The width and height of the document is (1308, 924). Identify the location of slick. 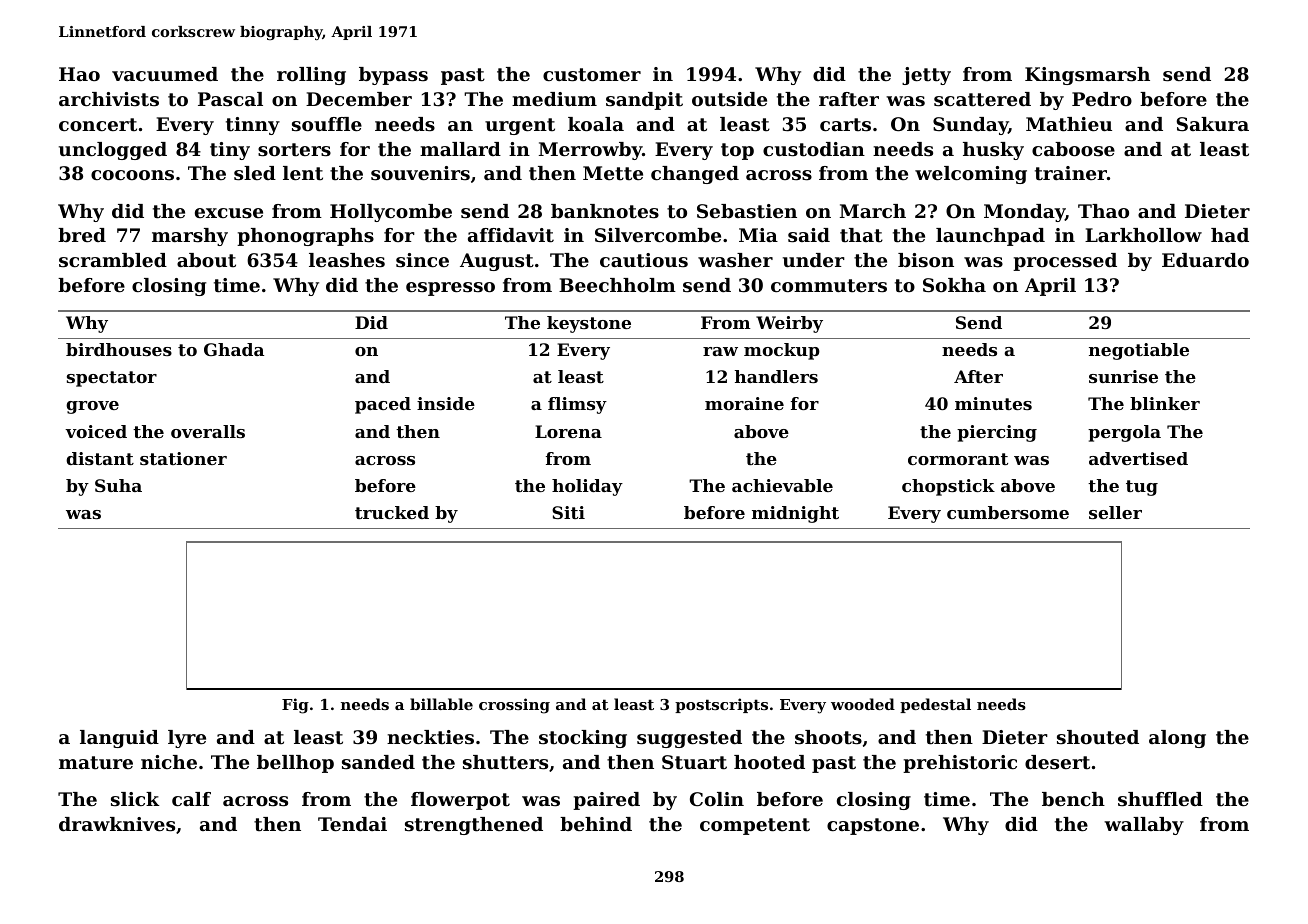
(135, 799).
